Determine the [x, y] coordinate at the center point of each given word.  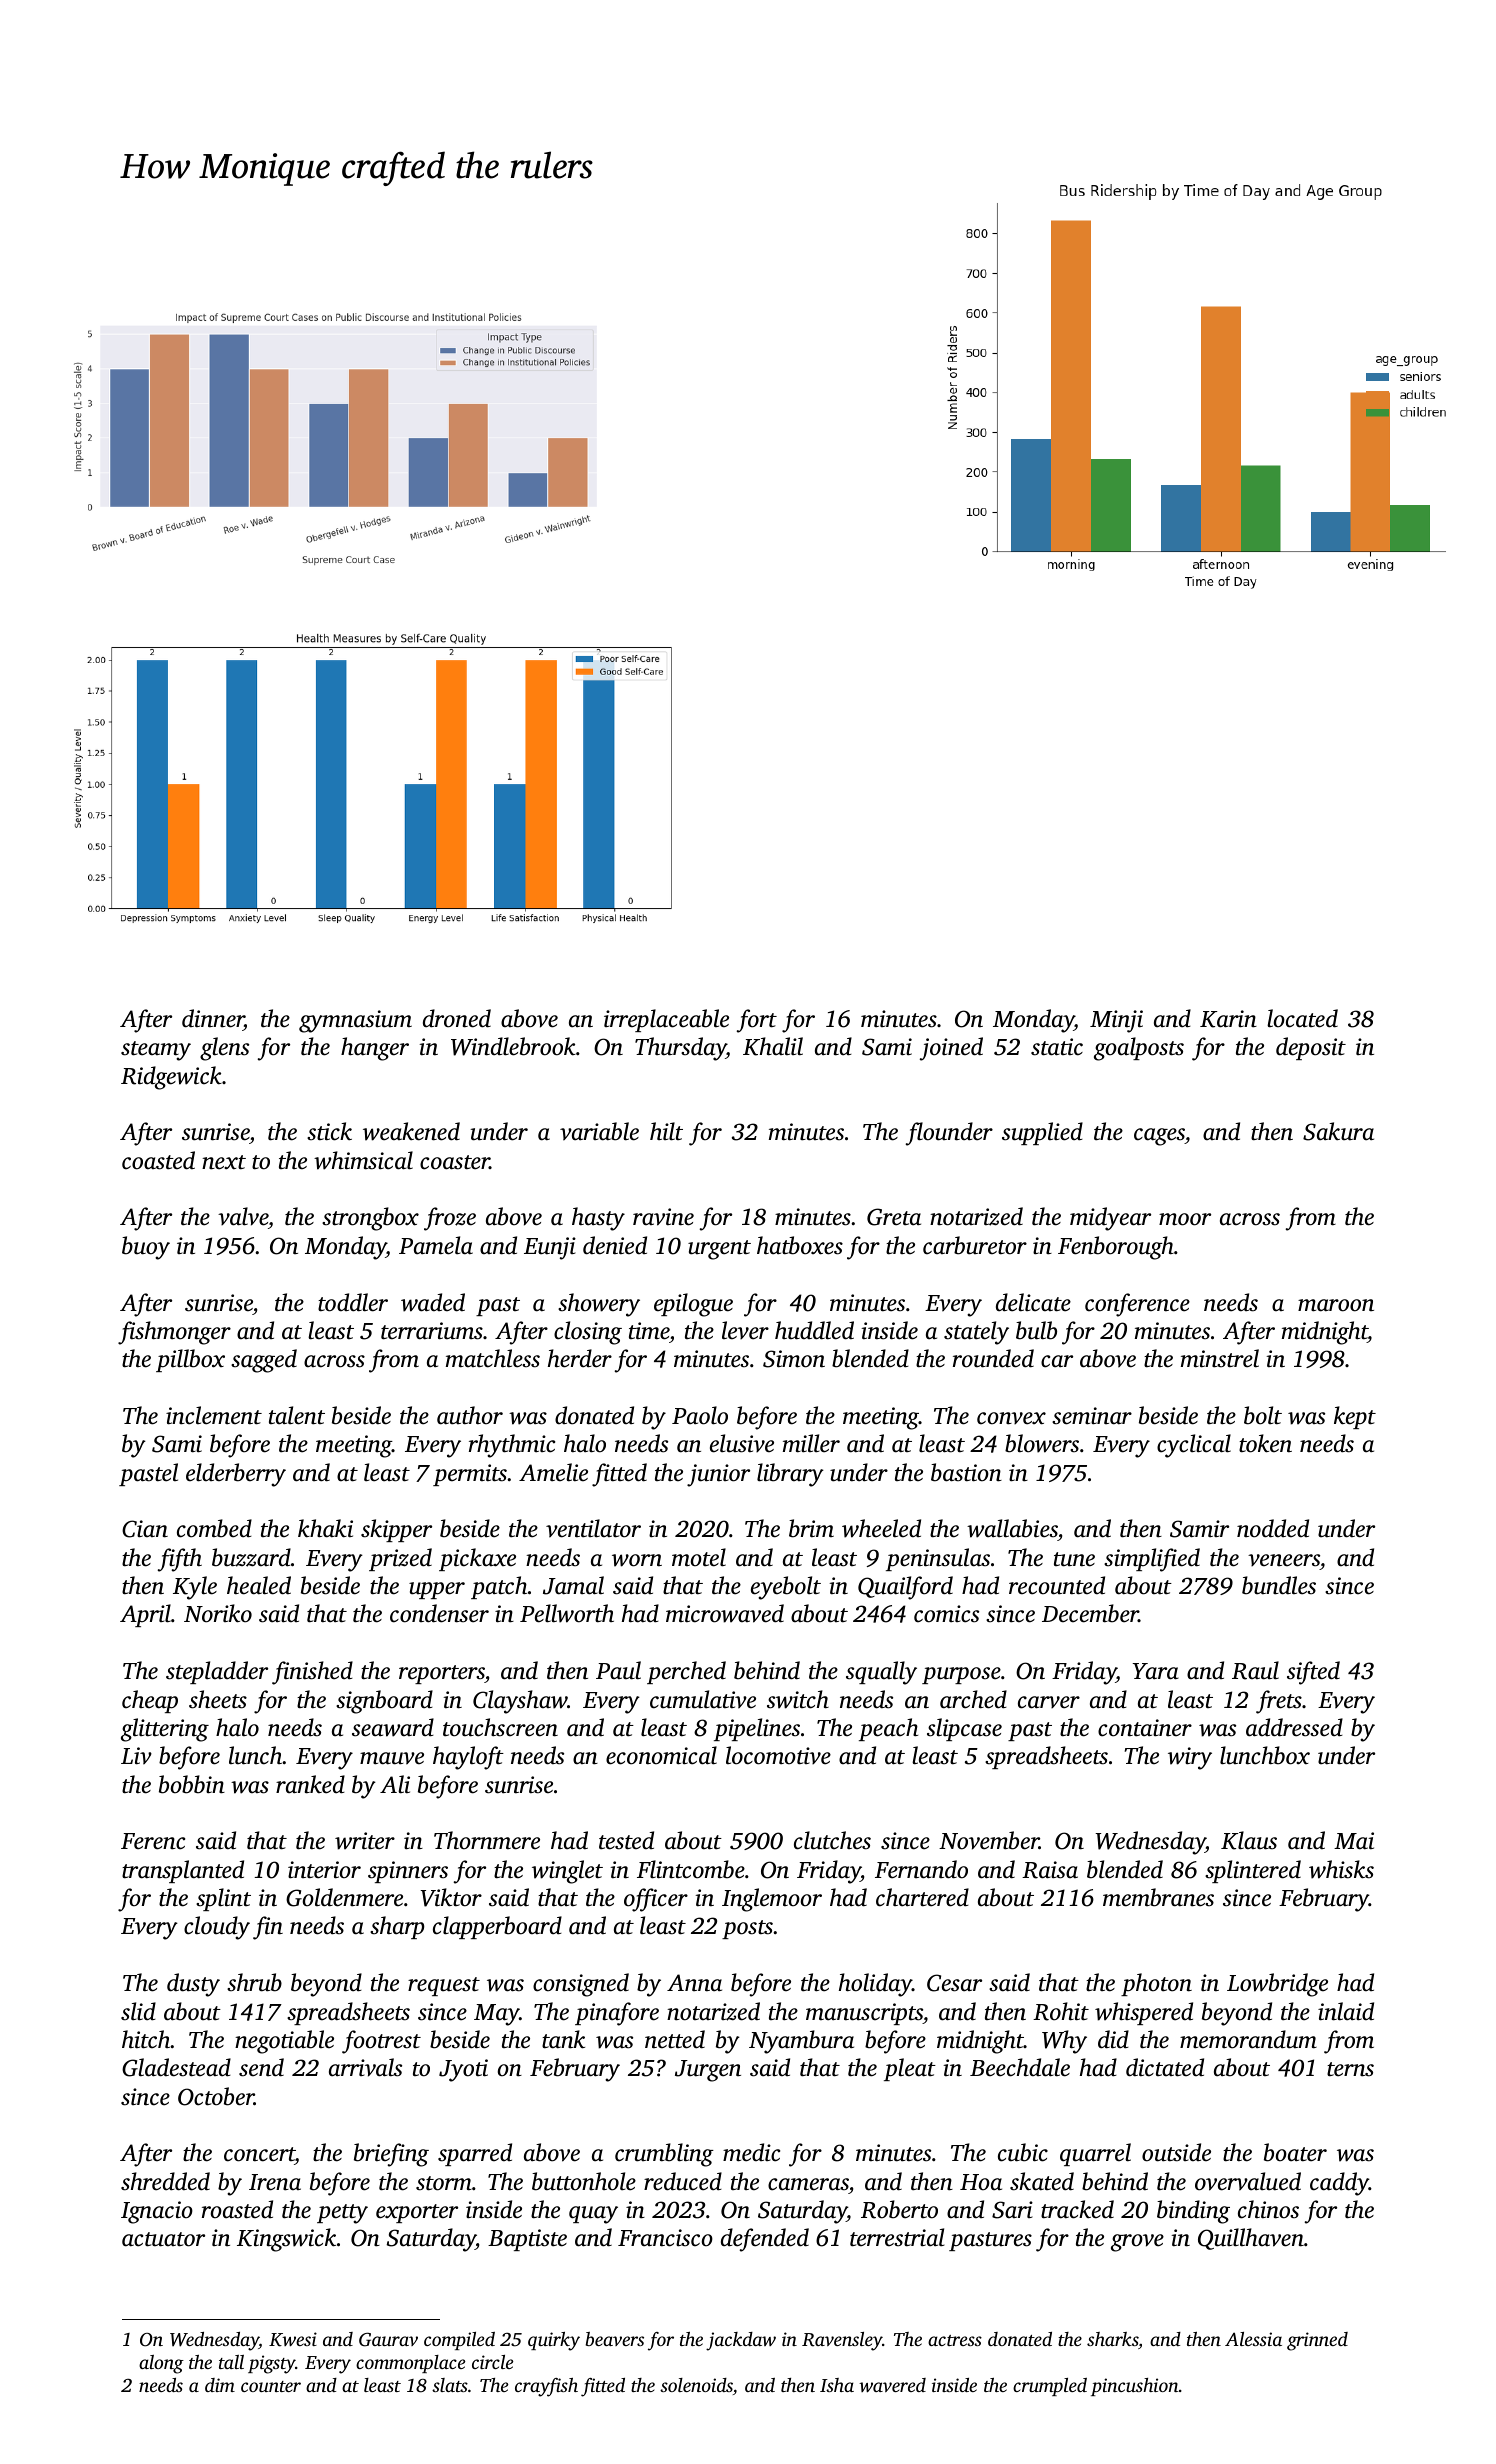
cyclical [1194, 1446]
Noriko [218, 1613]
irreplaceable [666, 1020]
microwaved [725, 1613]
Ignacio [157, 2212]
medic [751, 2152]
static [1057, 1047]
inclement [214, 1415]
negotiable [284, 2042]
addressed [1294, 1727]
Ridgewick [171, 1078]
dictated [1165, 2067]
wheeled [881, 1528]
